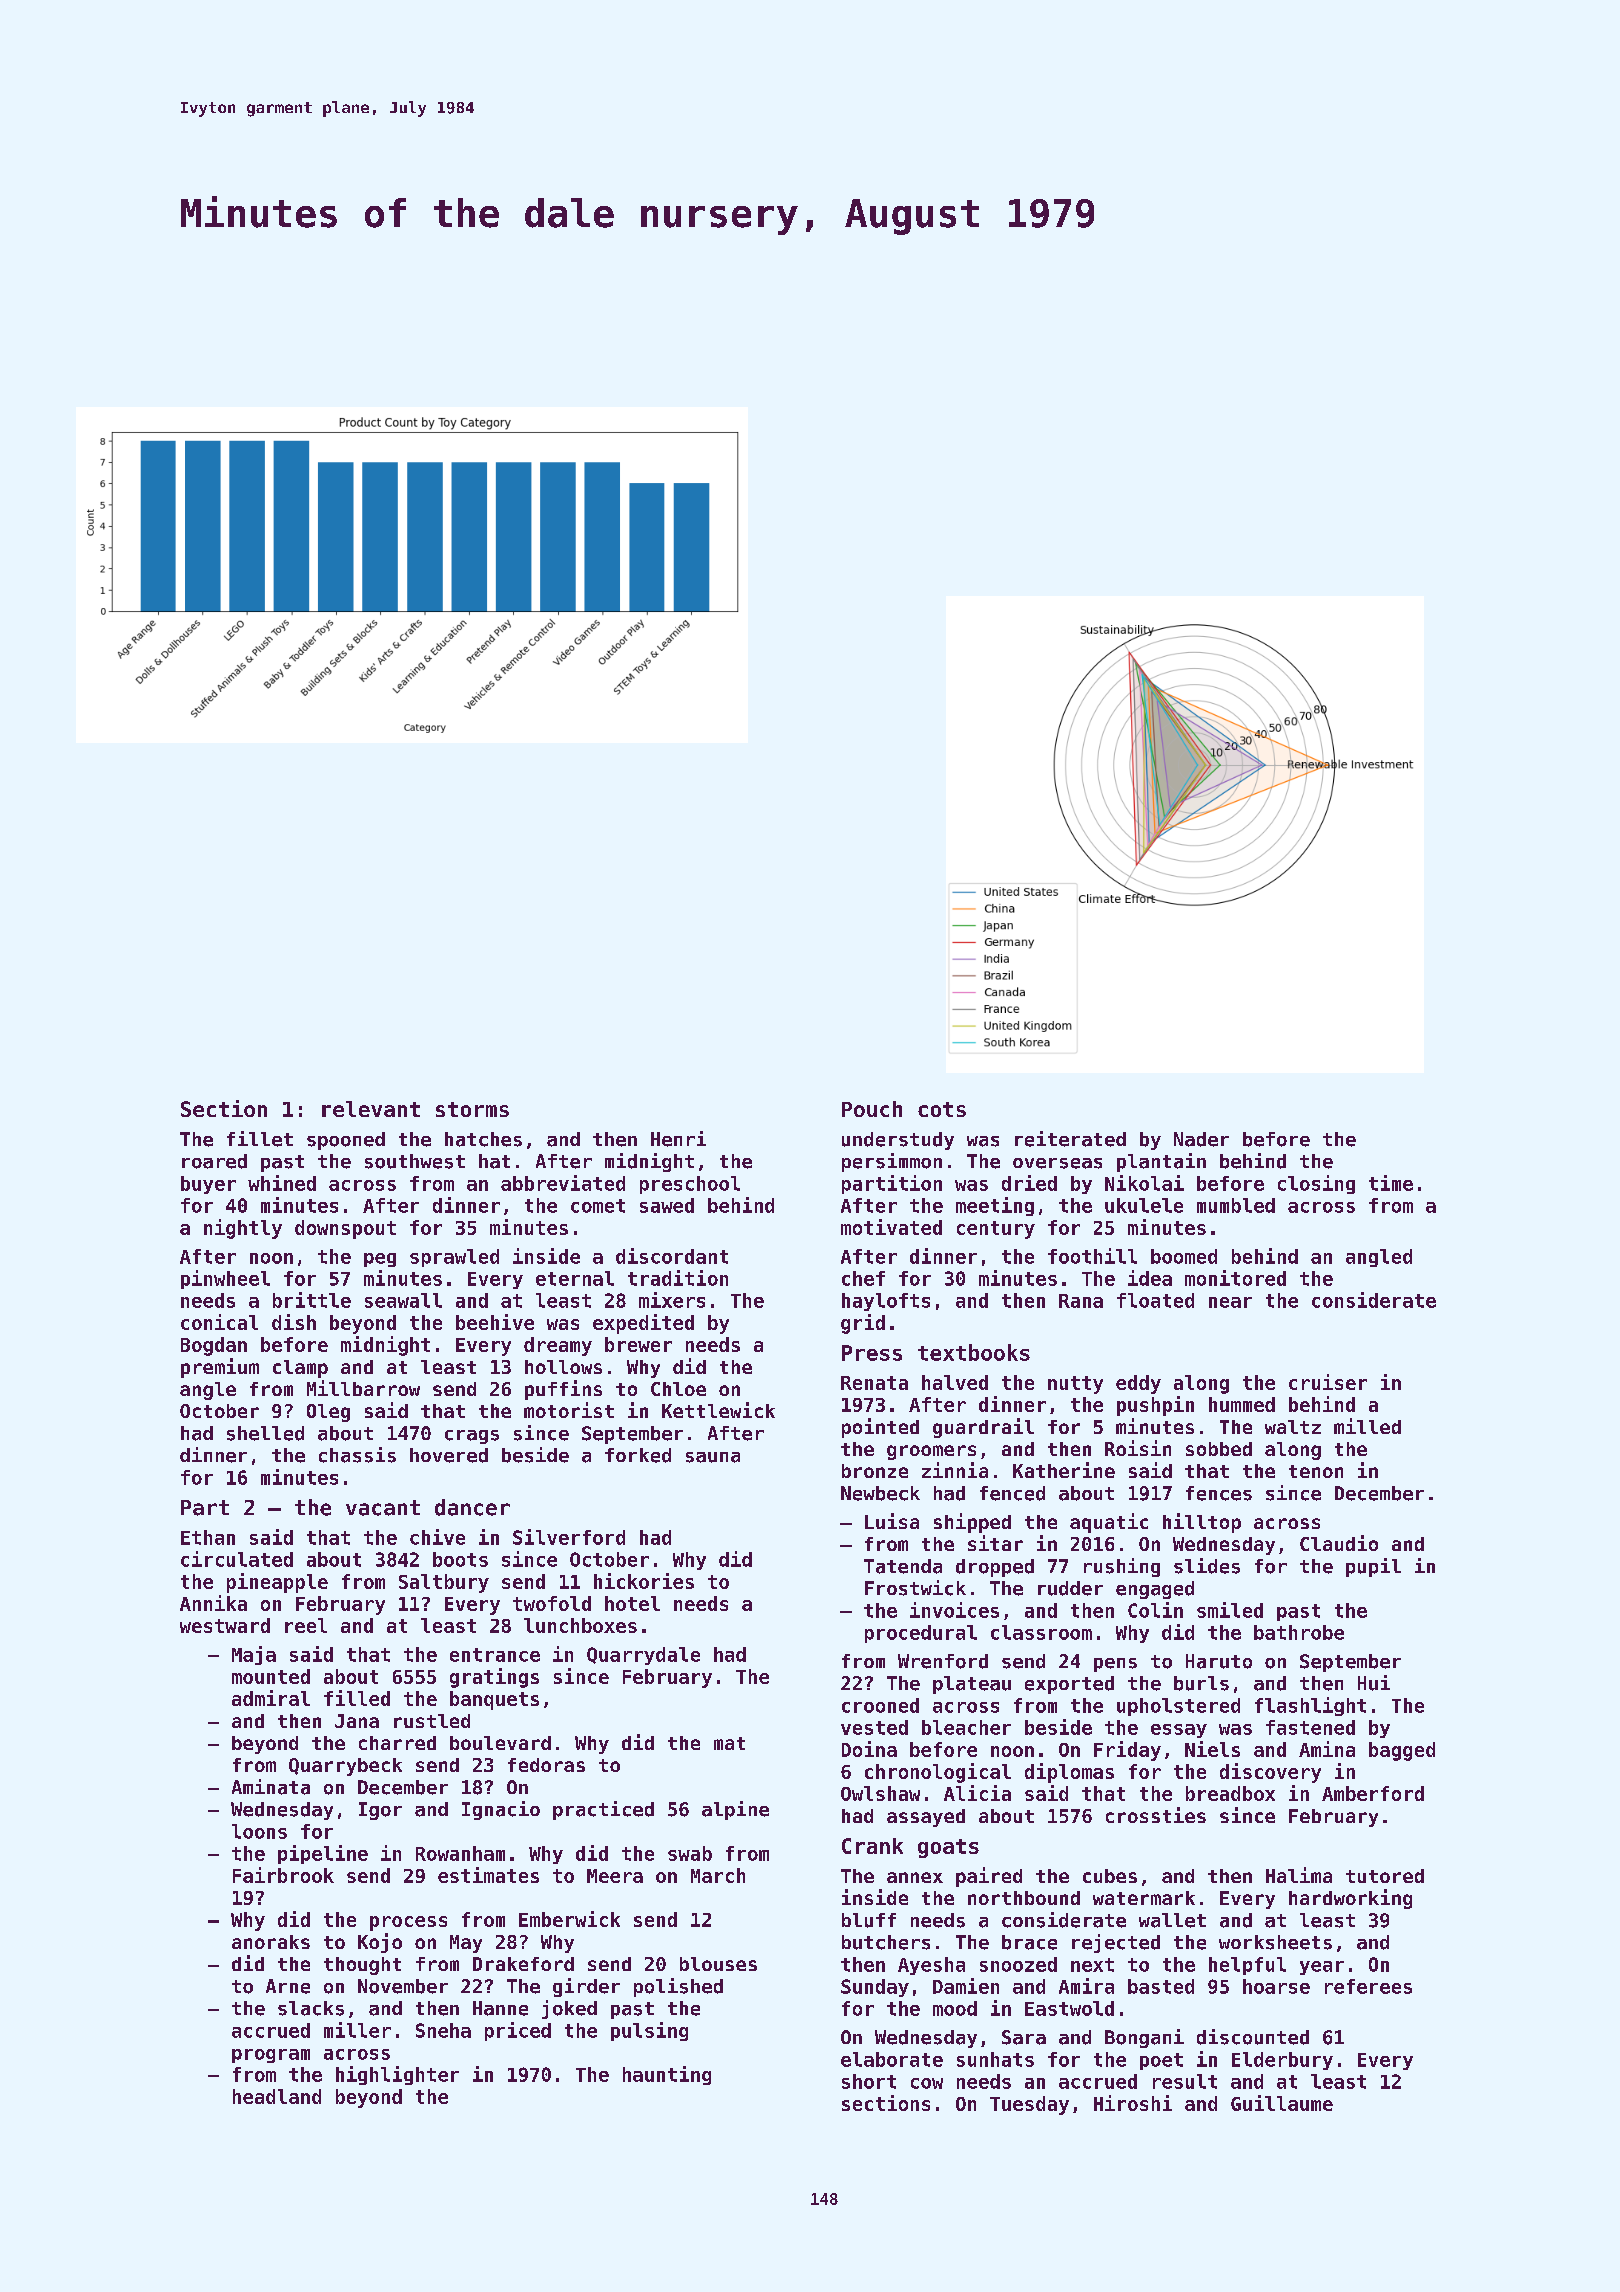 The image size is (1620, 2292). What do you see at coordinates (397, 2075) in the screenshot?
I see `highlighter` at bounding box center [397, 2075].
